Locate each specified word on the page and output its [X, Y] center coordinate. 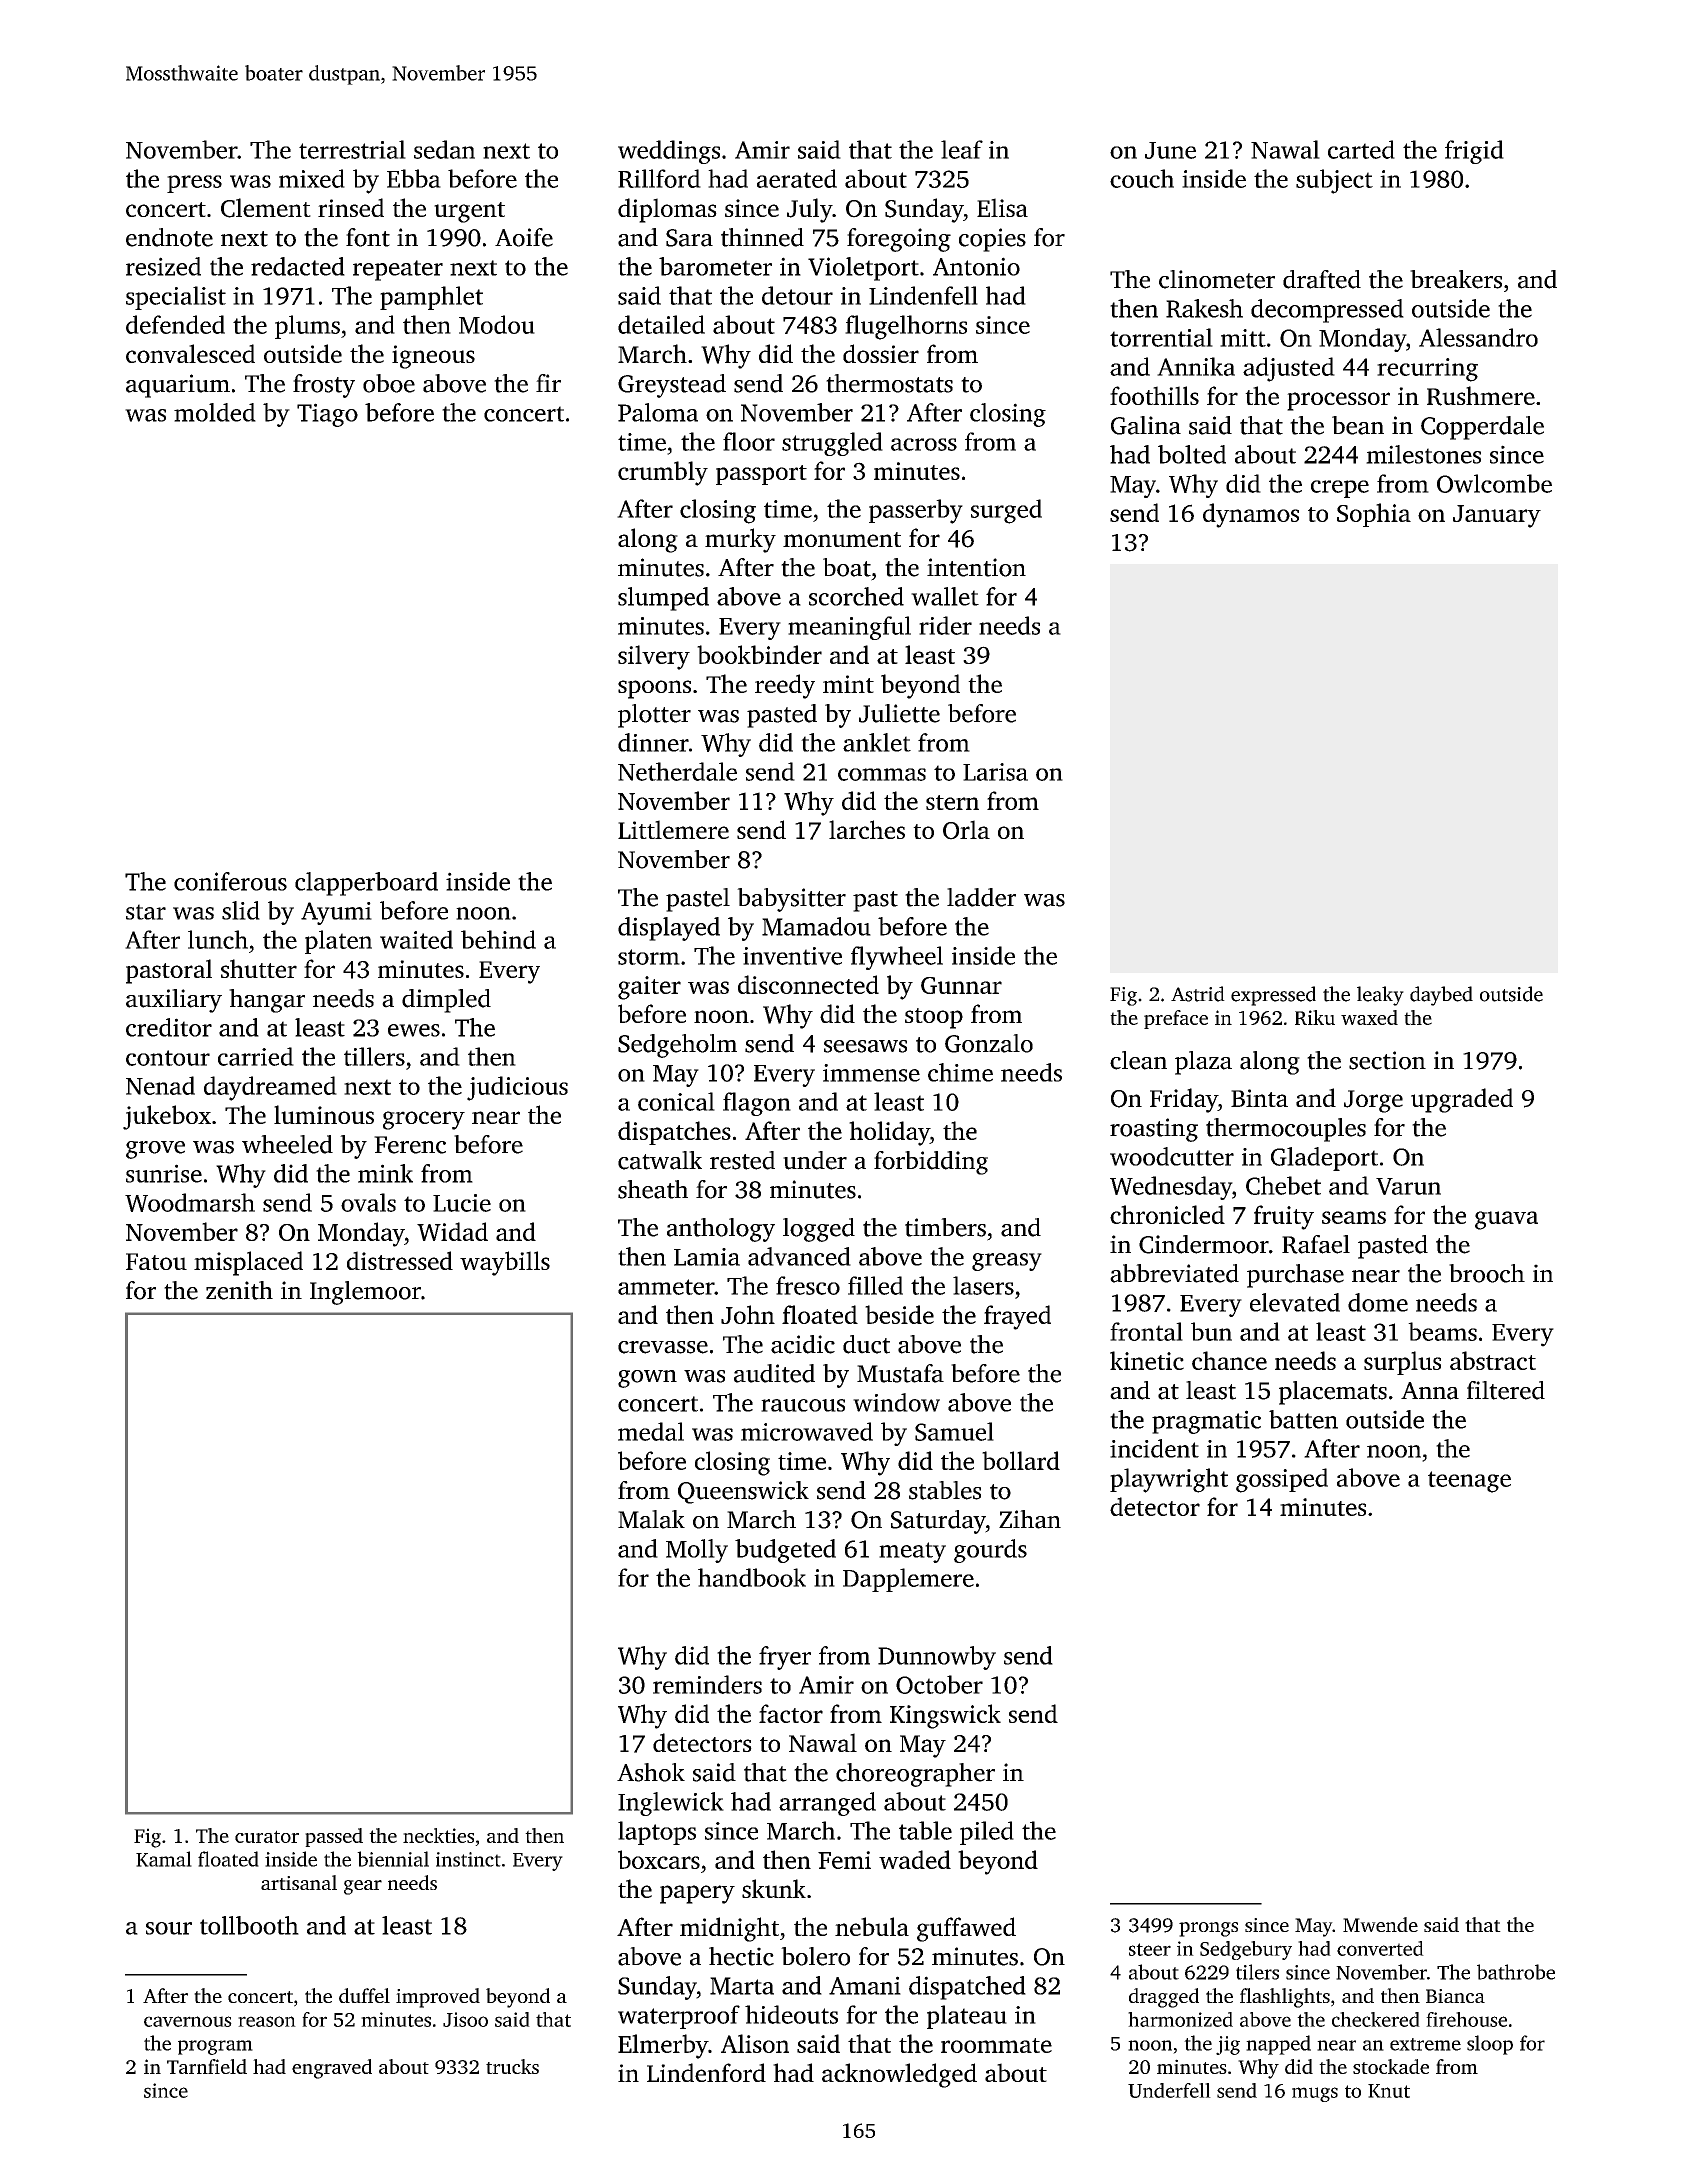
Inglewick [671, 1804]
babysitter [791, 900]
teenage [1469, 1482]
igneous [433, 357]
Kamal [164, 1859]
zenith [239, 1290]
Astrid [1198, 994]
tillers [374, 1056]
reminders [707, 1684]
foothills [1154, 395]
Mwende [1380, 1924]
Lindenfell [923, 295]
